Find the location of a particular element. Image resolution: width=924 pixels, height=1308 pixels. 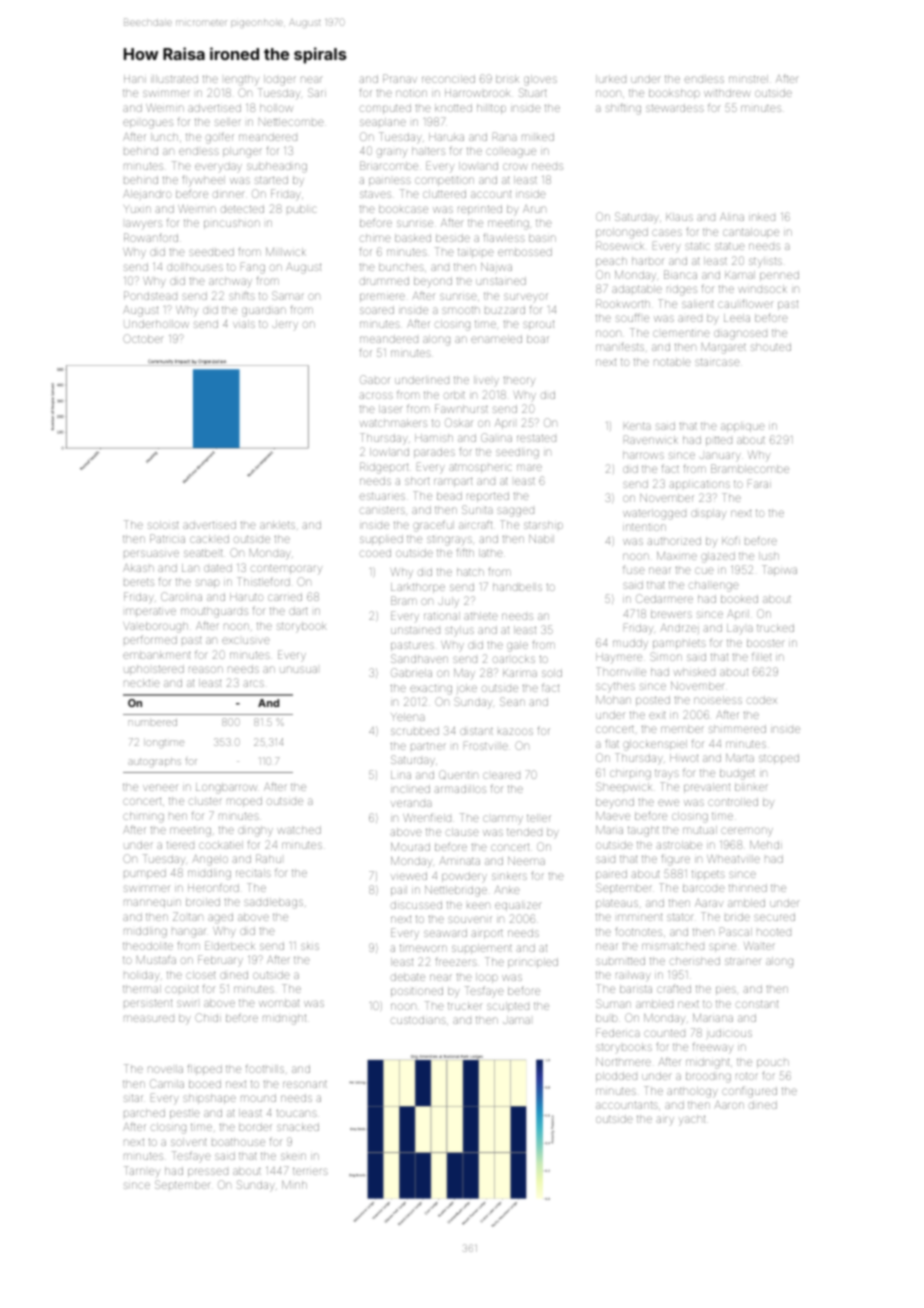

airport is located at coordinates (487, 934).
